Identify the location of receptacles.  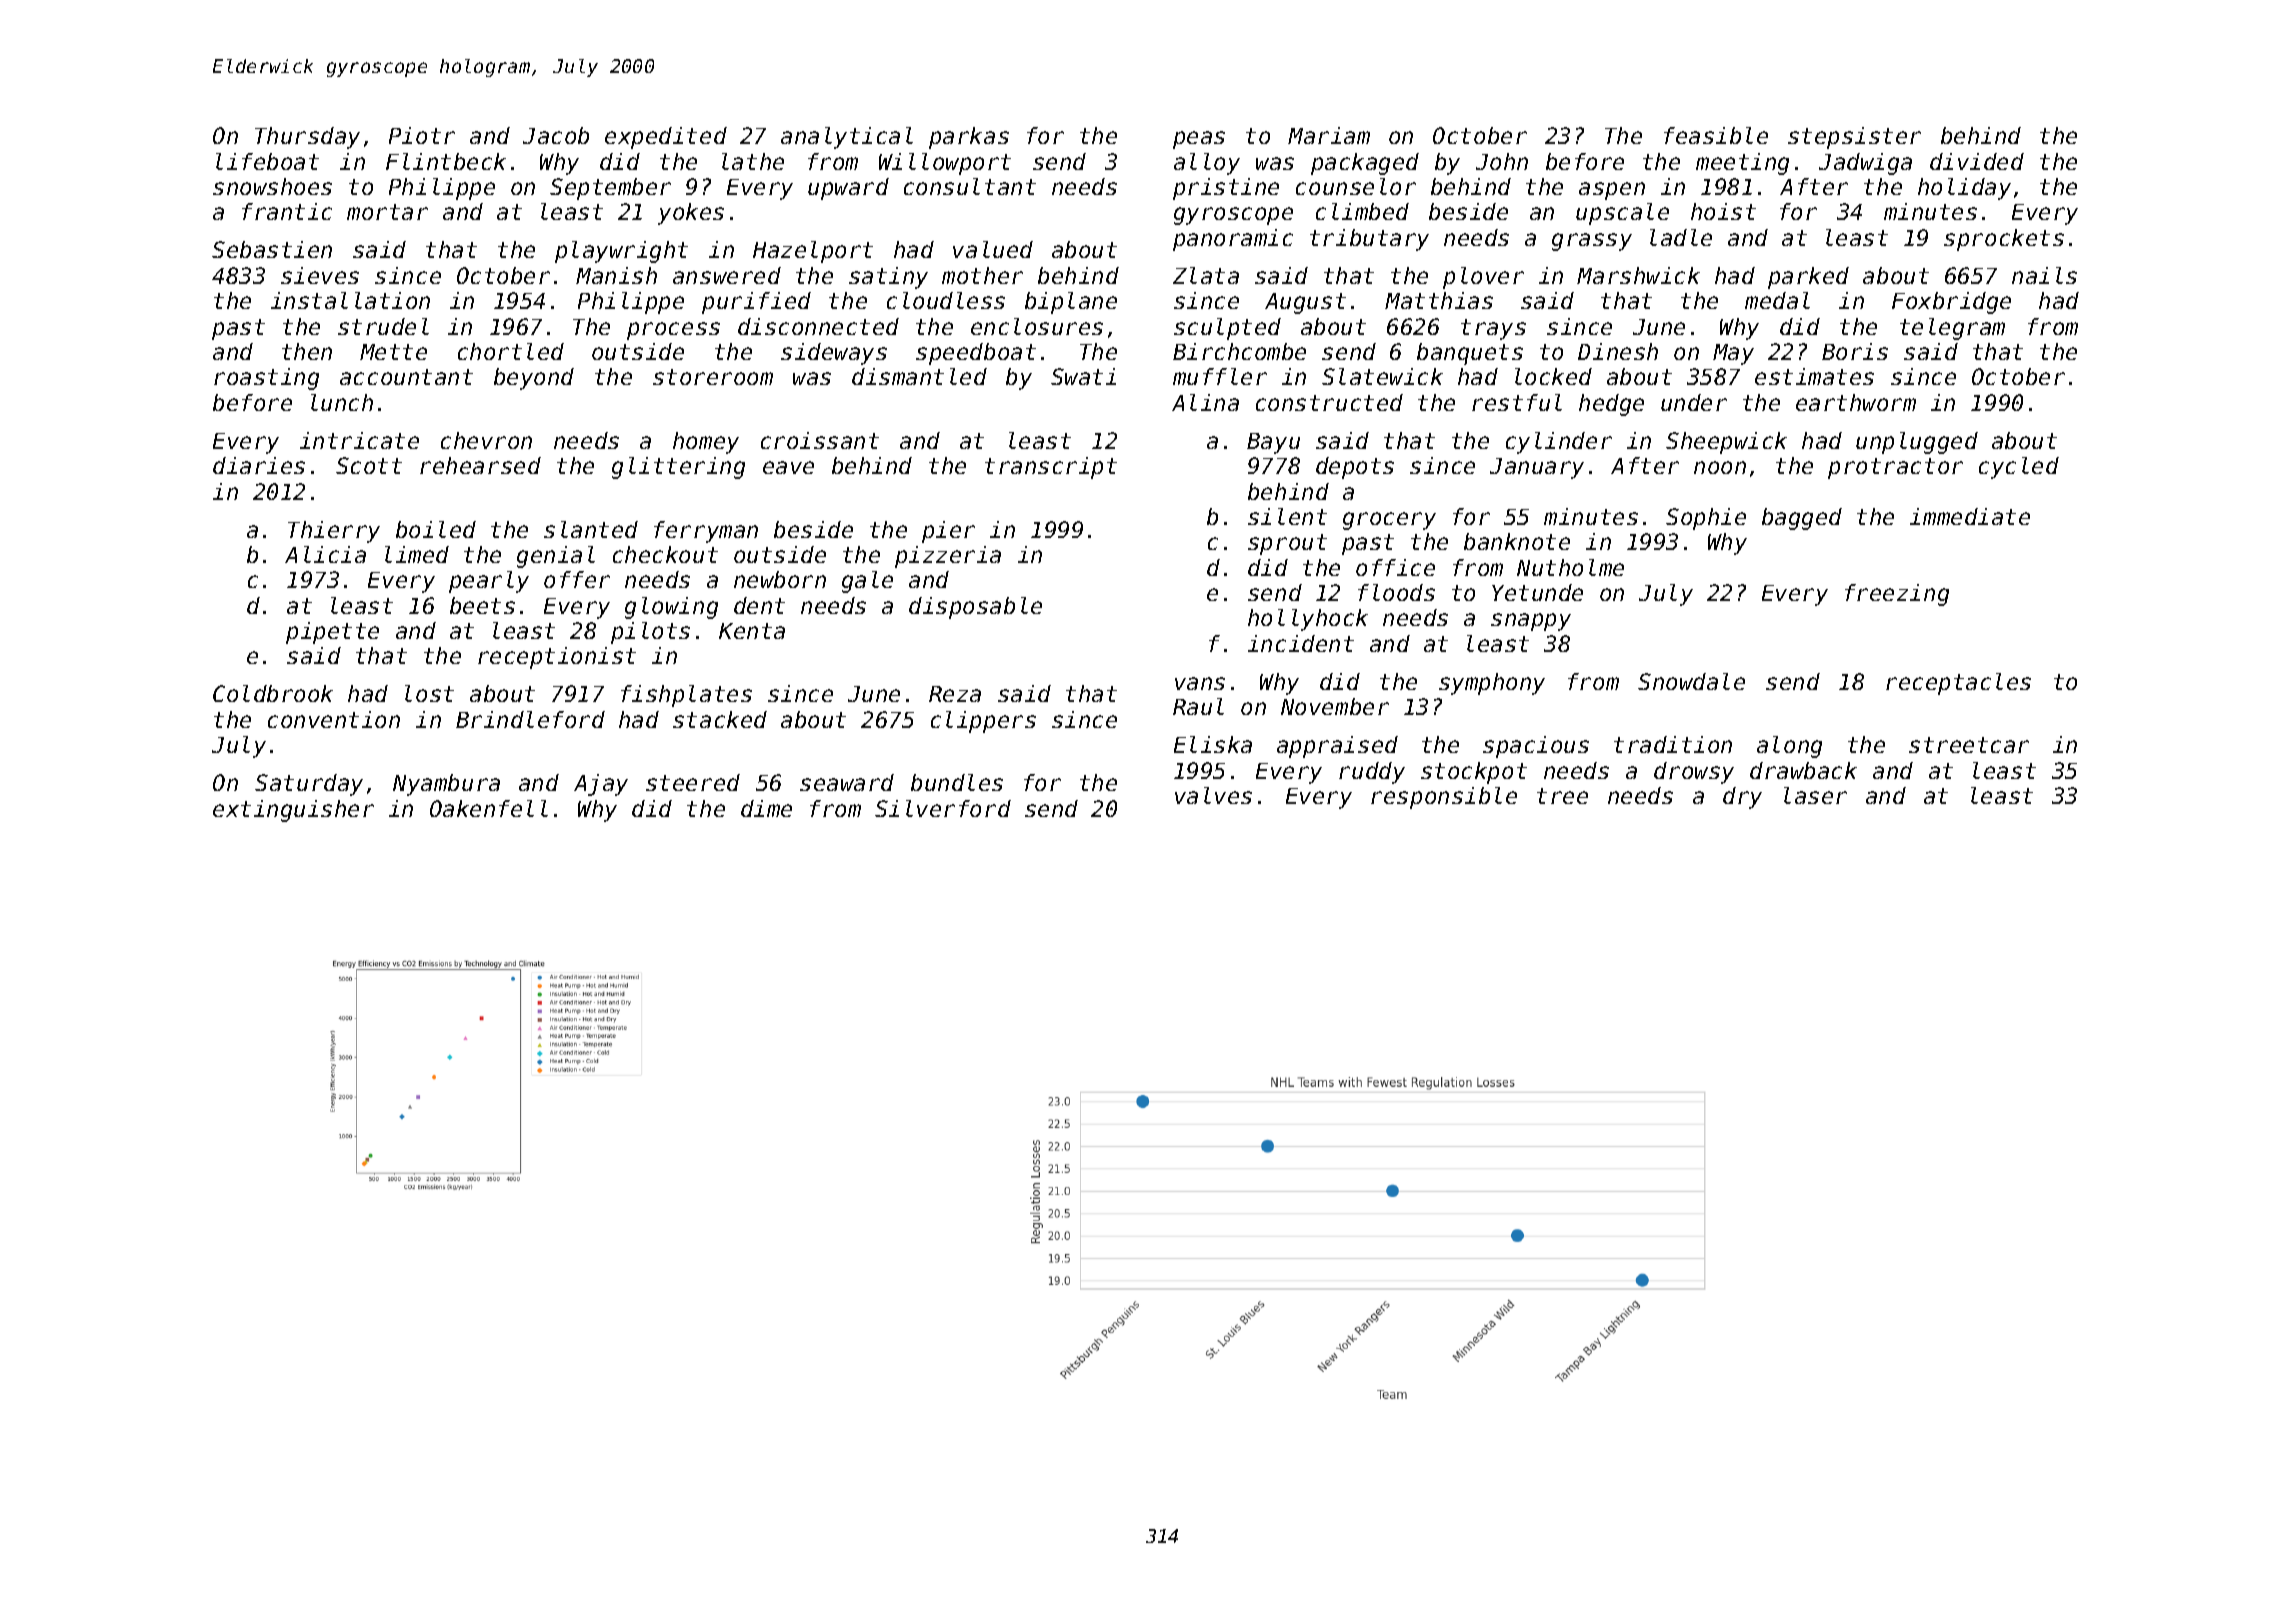
(1958, 684).
